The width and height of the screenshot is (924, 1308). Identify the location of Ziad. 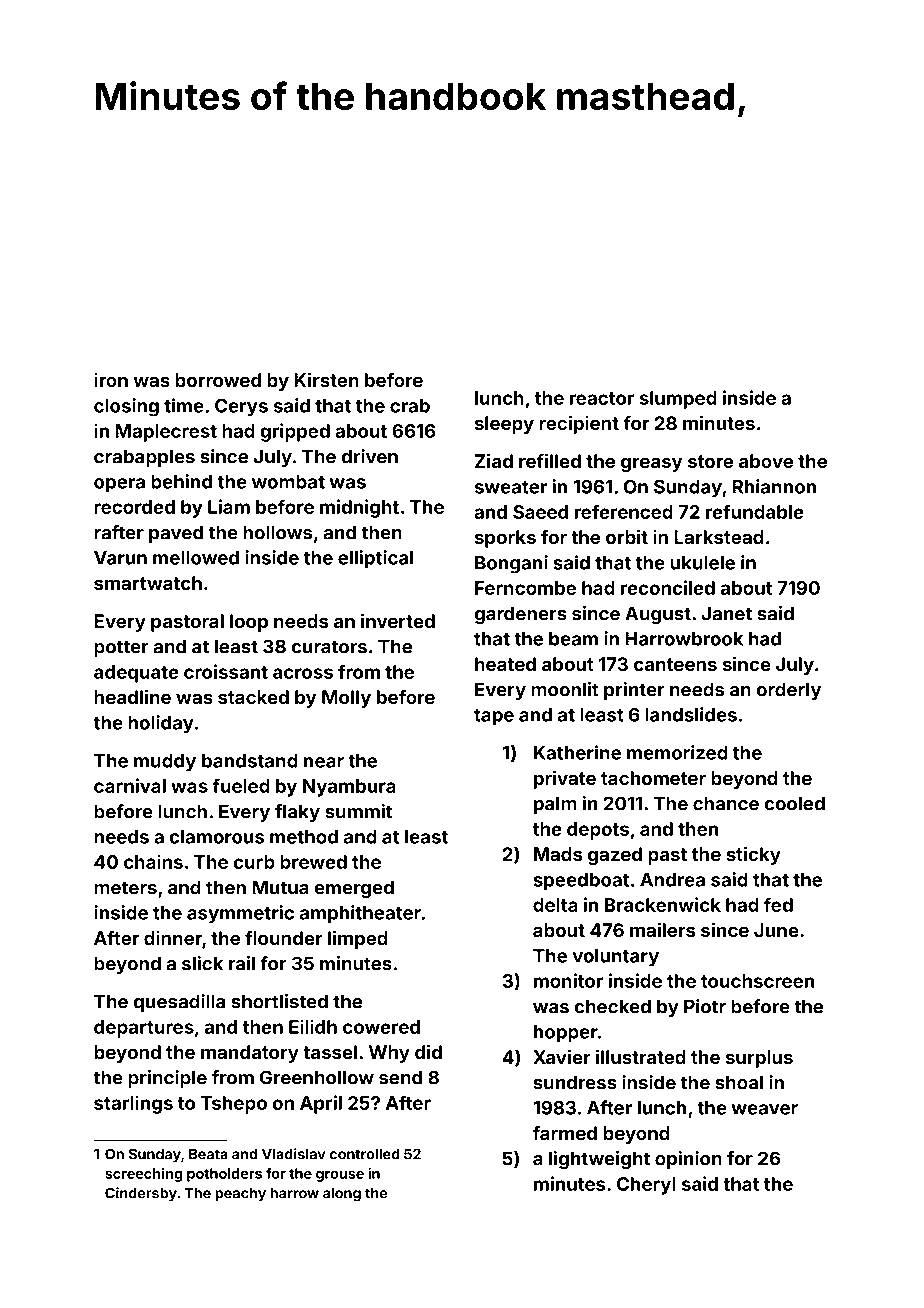
(494, 460).
